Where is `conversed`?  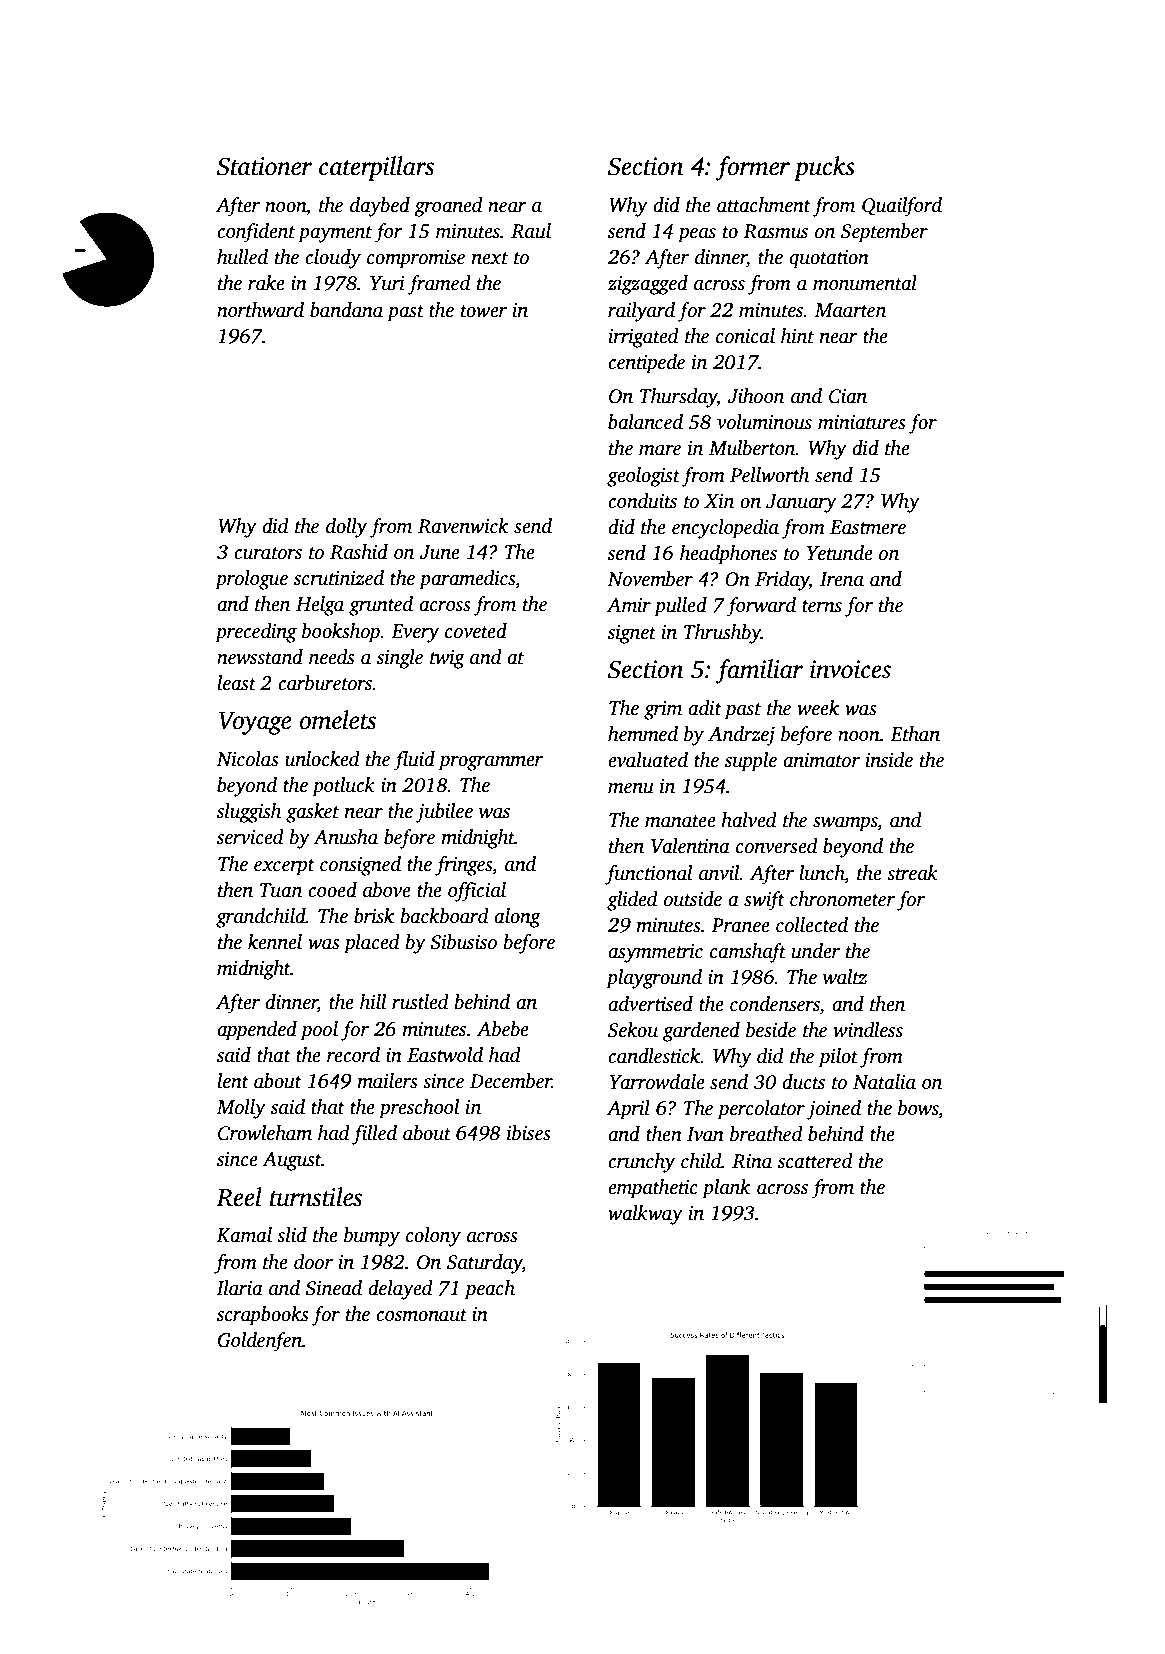 conversed is located at coordinates (777, 846).
